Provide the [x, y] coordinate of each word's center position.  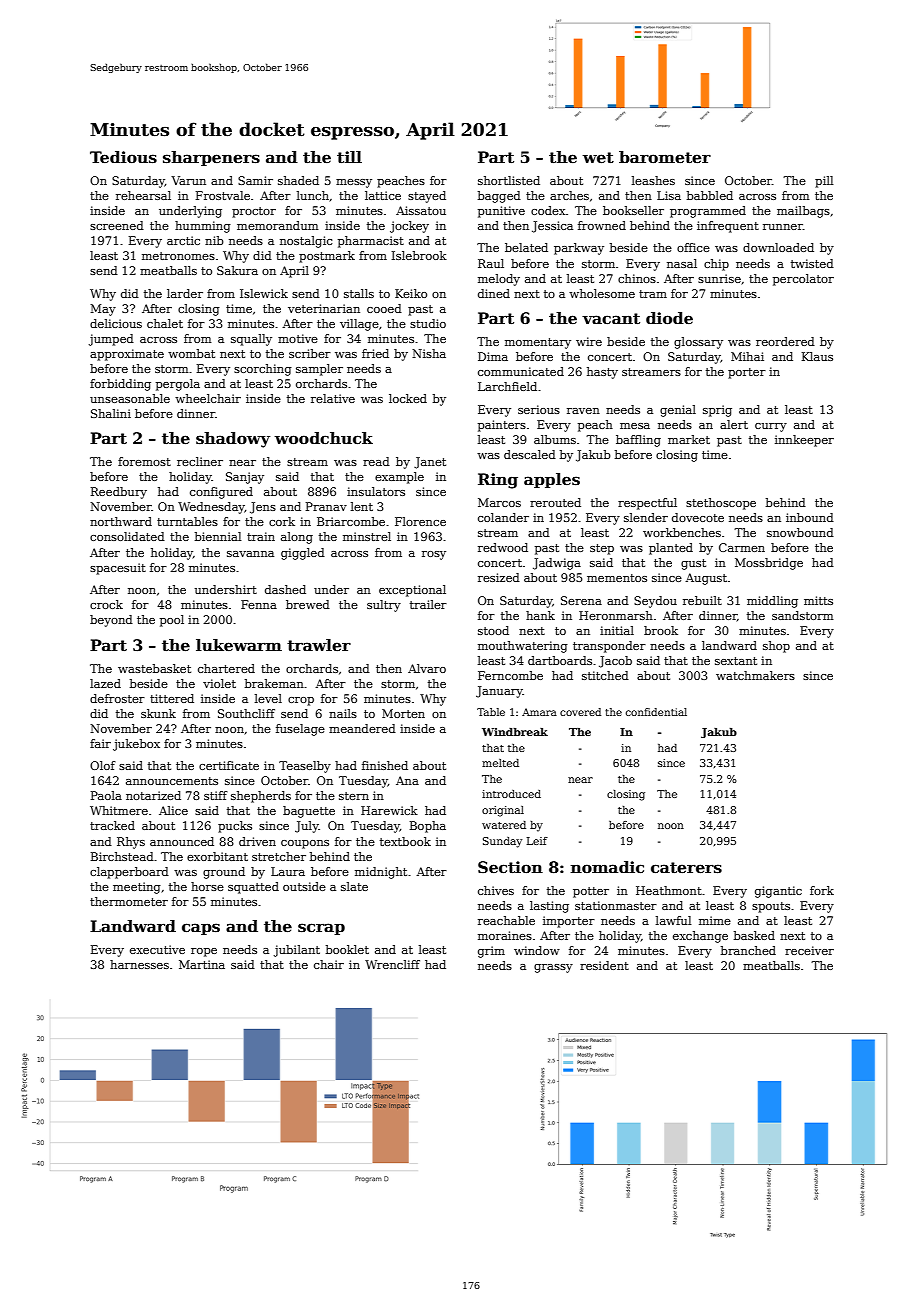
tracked [112, 825]
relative [333, 398]
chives [496, 890]
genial [678, 411]
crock [106, 604]
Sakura [237, 270]
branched [748, 950]
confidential [656, 712]
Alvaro [427, 668]
